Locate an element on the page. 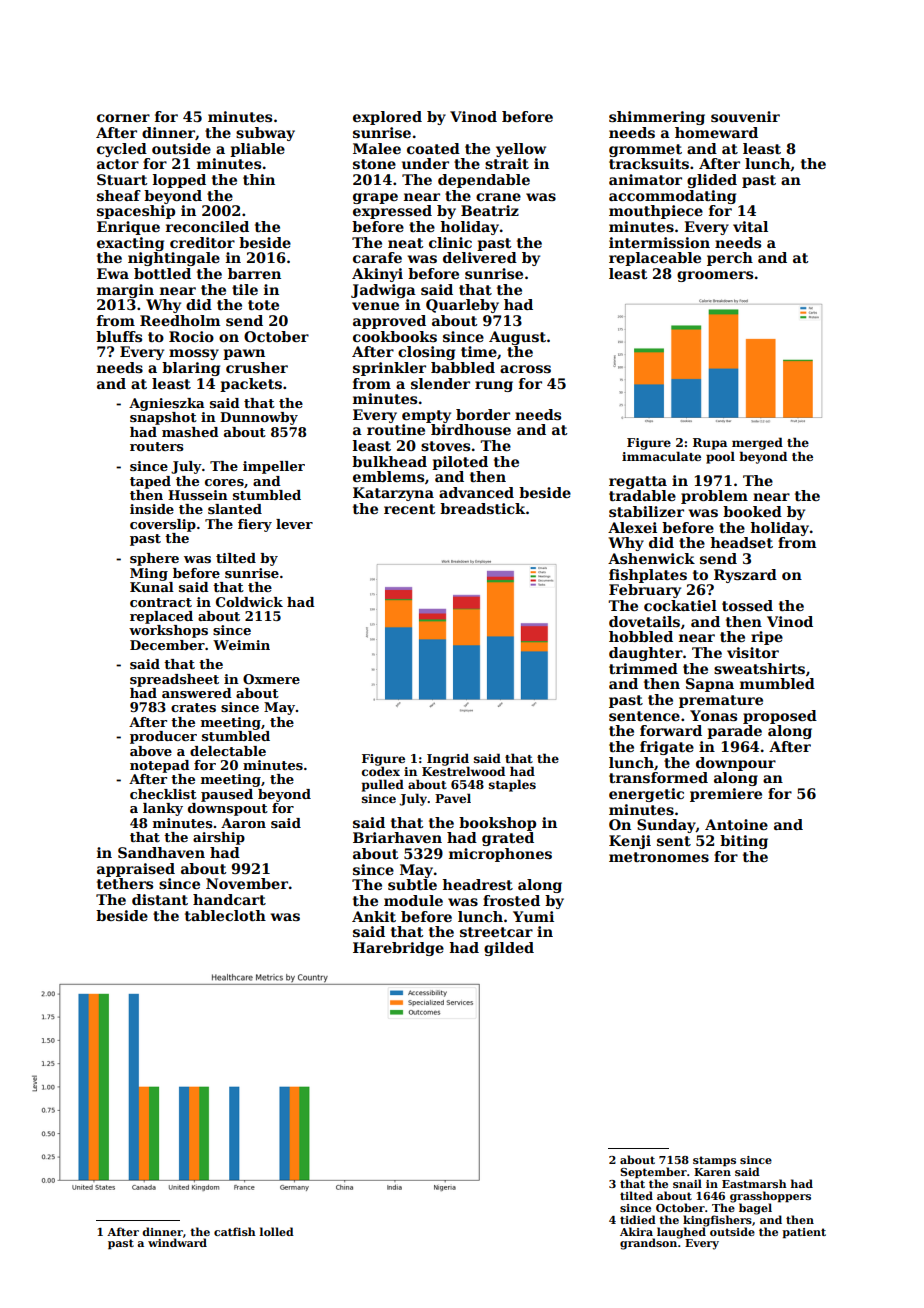 This document has width=924, height=1308. subway is located at coordinates (265, 134).
